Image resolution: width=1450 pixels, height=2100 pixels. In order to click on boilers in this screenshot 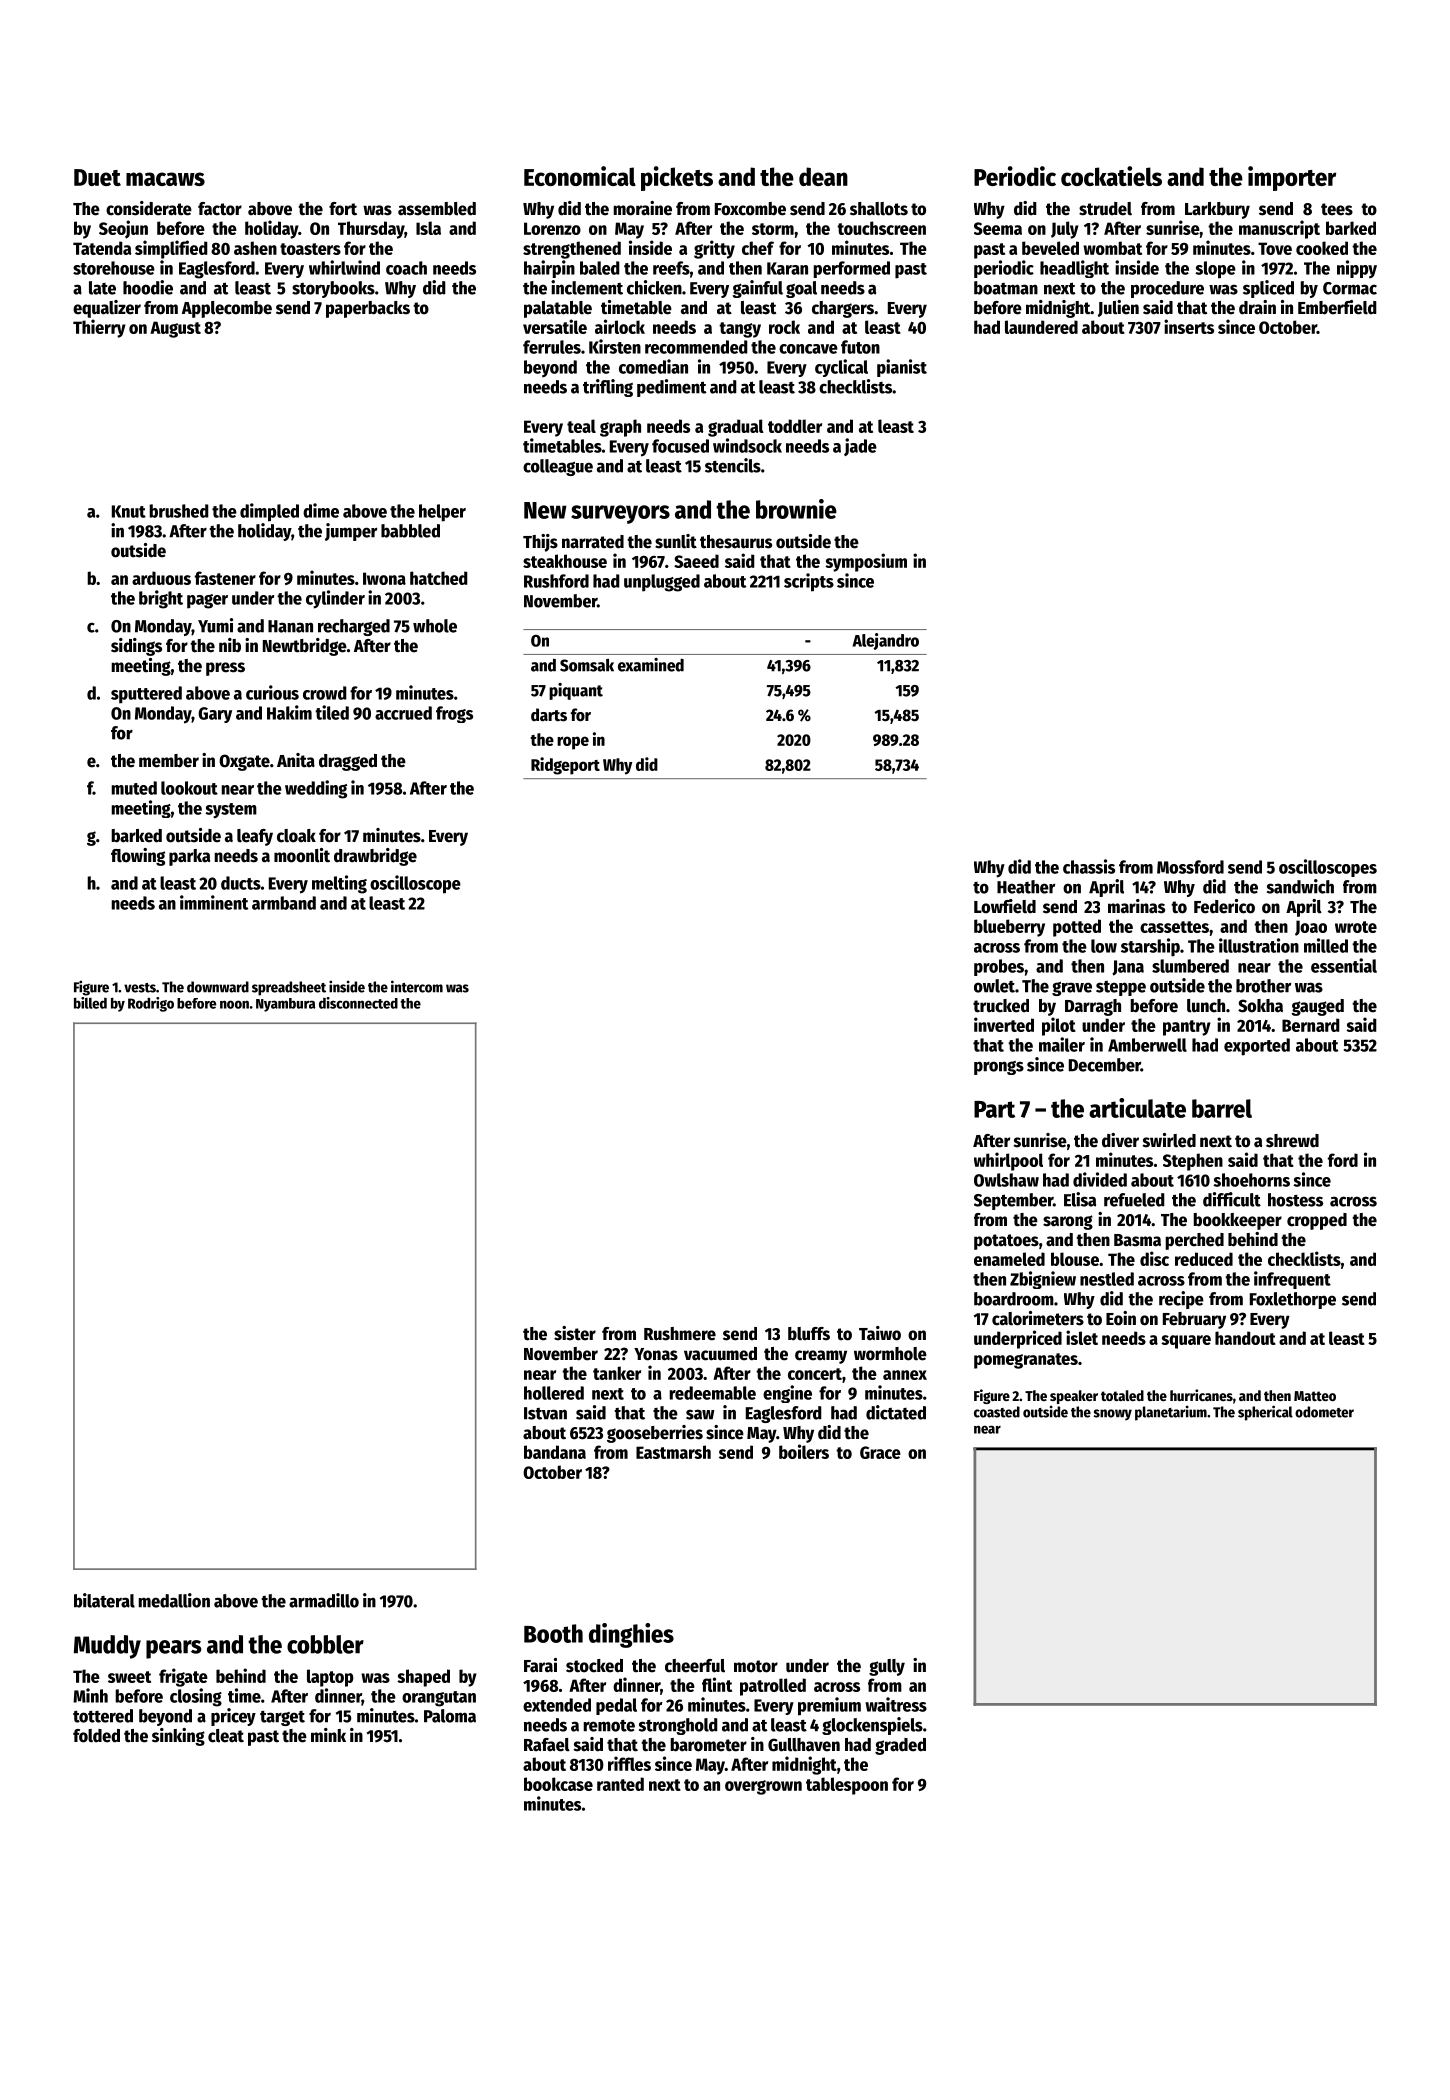, I will do `click(804, 1451)`.
